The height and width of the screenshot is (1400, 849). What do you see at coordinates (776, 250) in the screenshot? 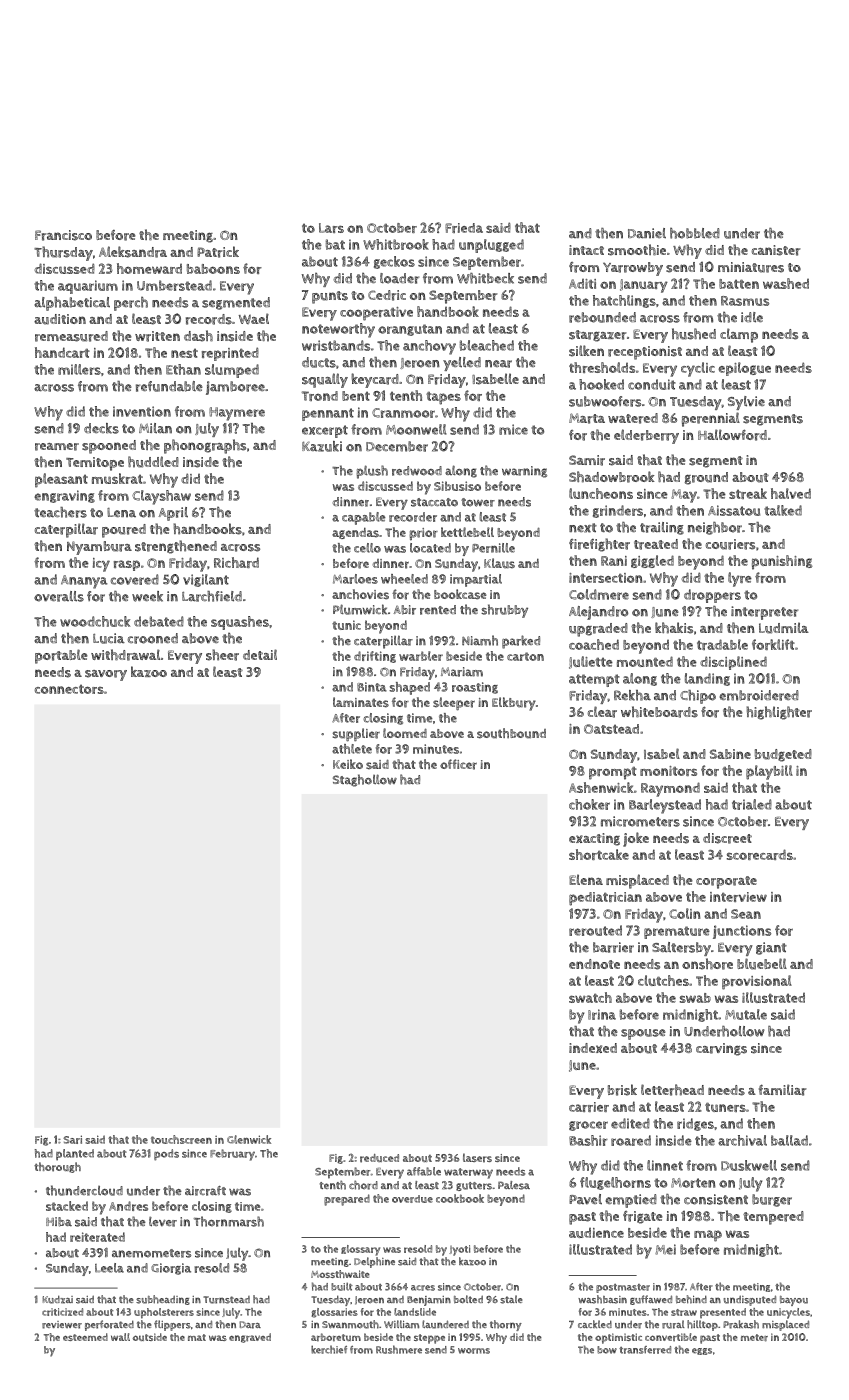
I see `canister` at bounding box center [776, 250].
